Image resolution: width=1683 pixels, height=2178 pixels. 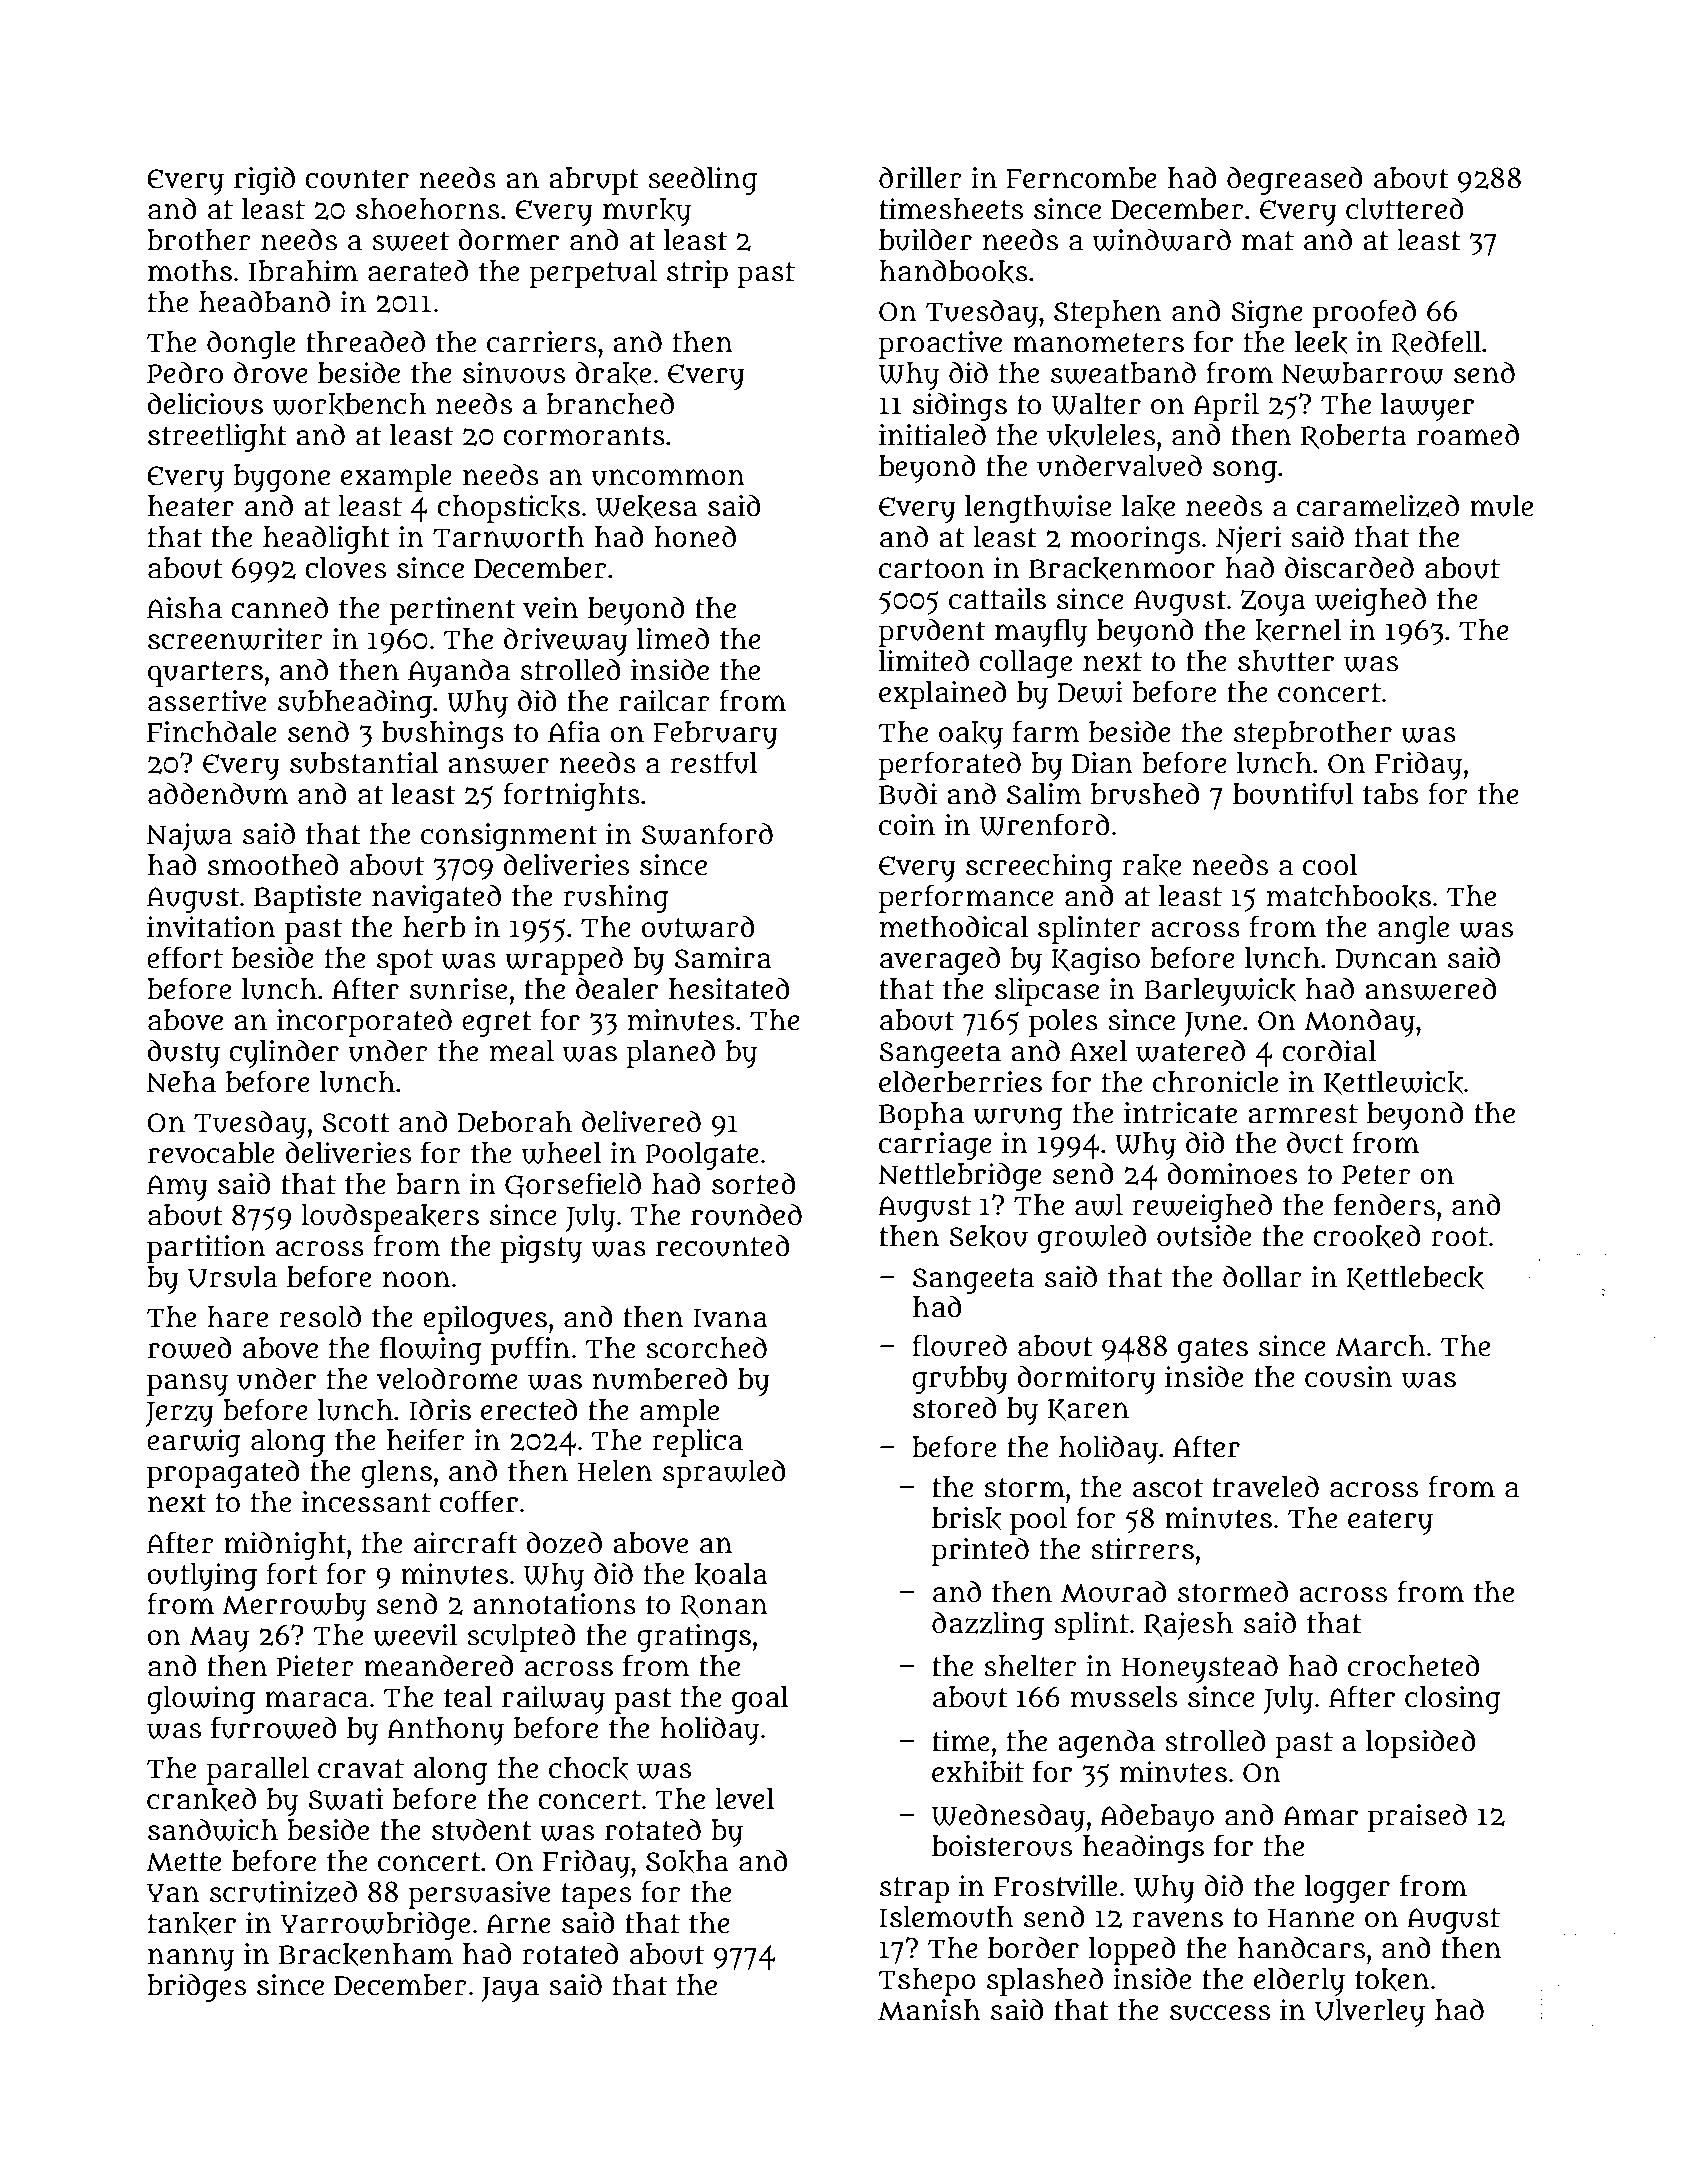 What do you see at coordinates (482, 1829) in the screenshot?
I see `student` at bounding box center [482, 1829].
